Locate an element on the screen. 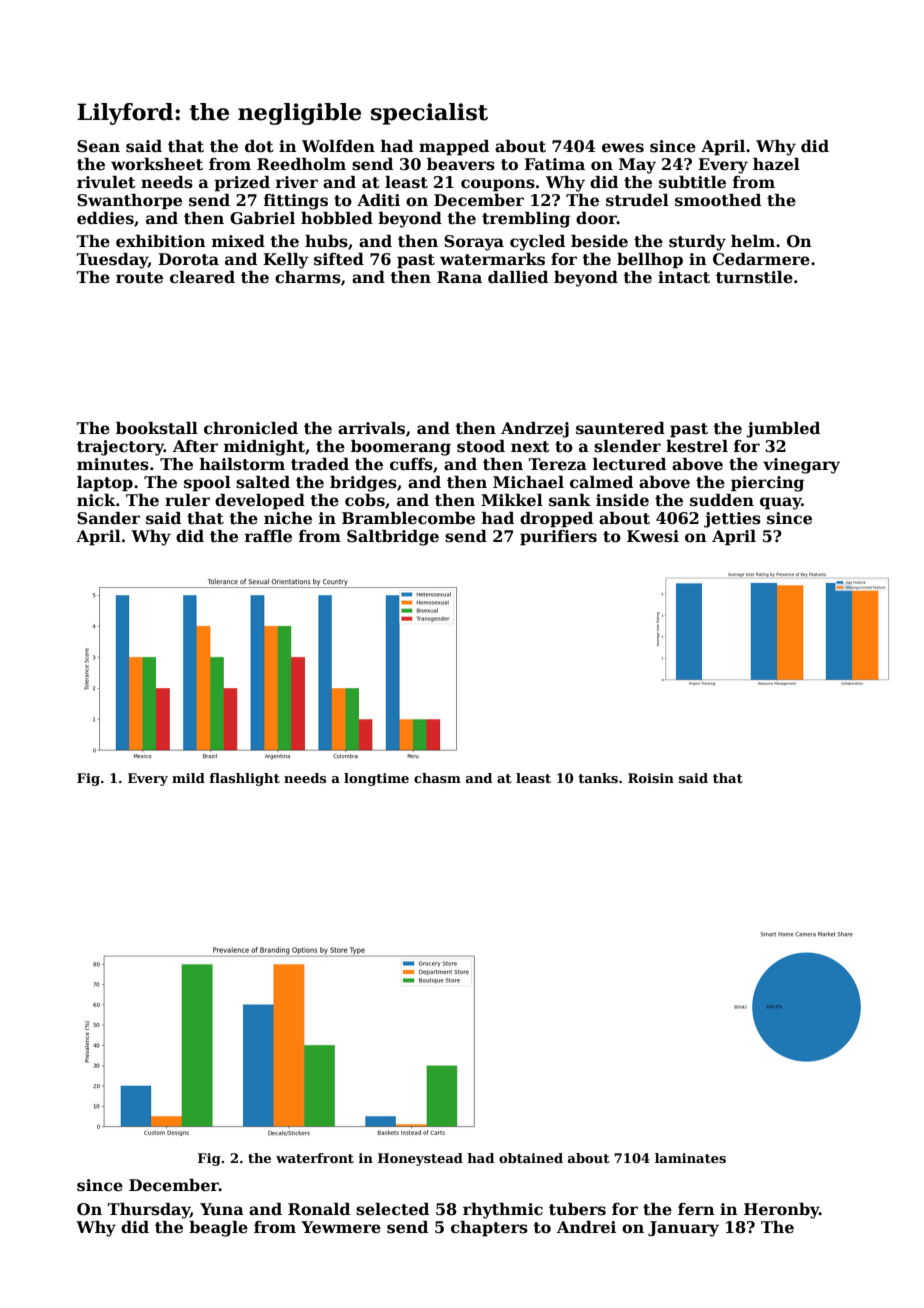  Sean is located at coordinates (98, 146).
